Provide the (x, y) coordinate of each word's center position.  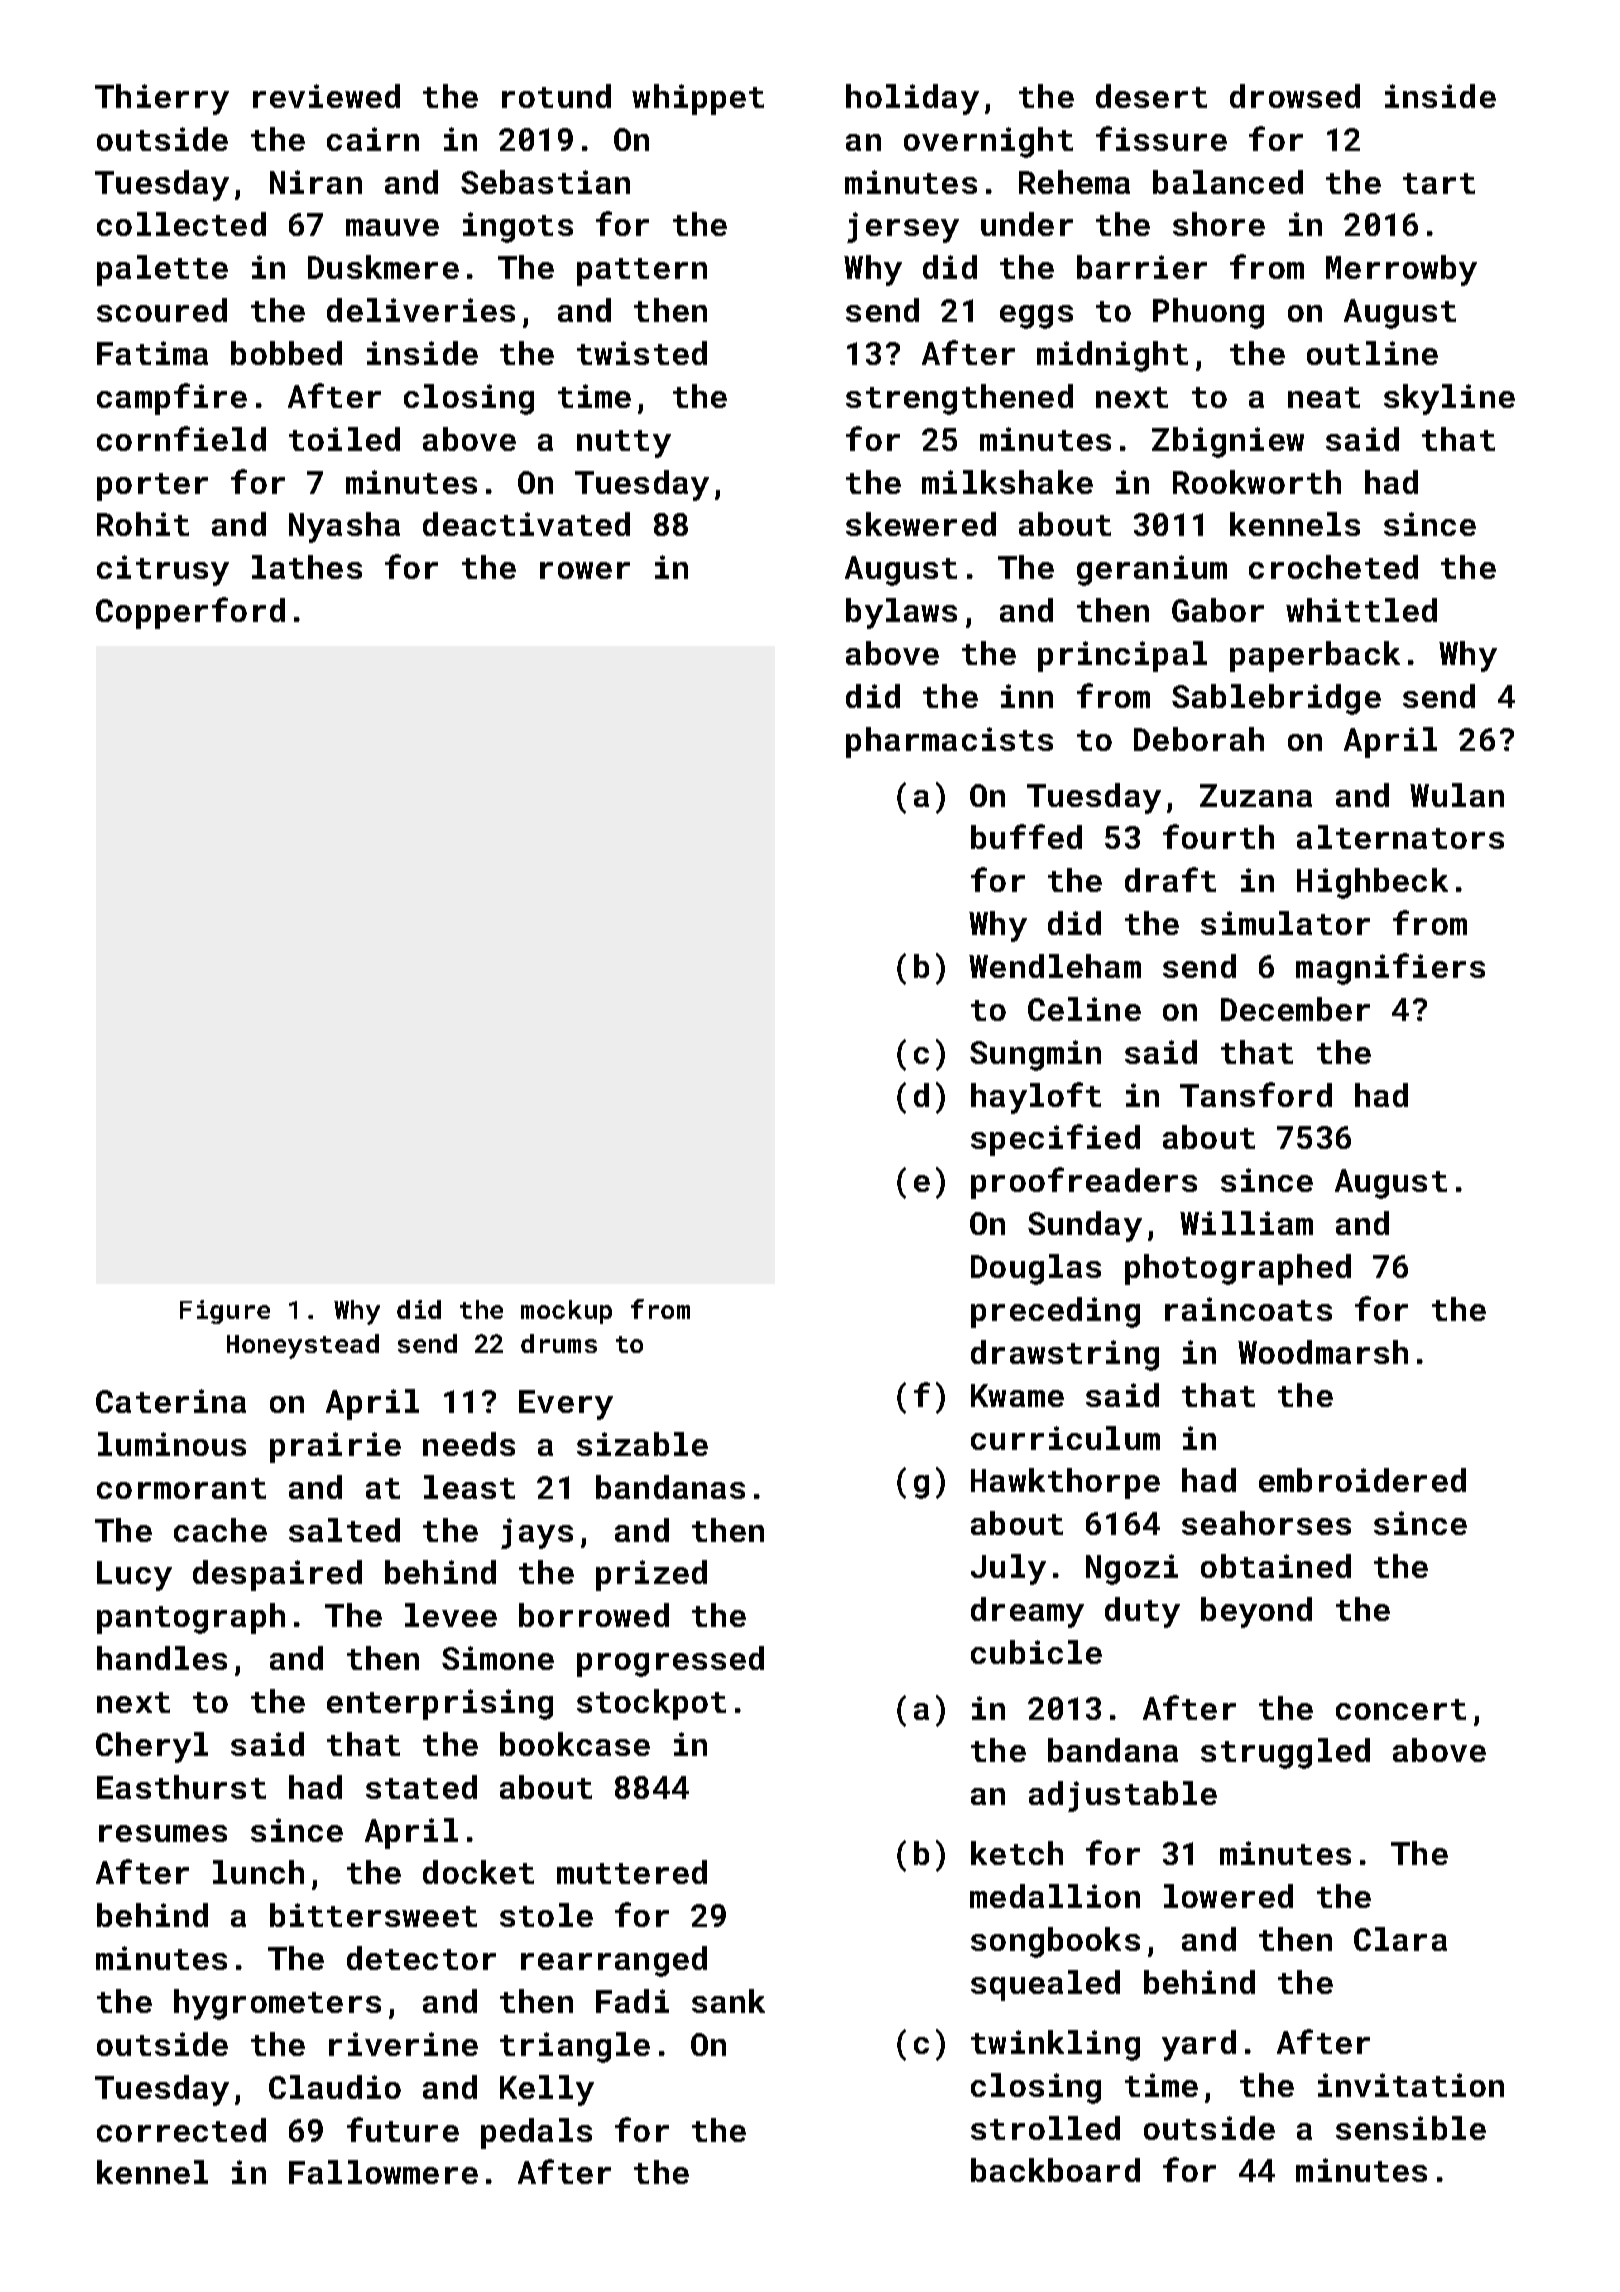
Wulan (1457, 795)
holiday (912, 99)
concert (1401, 1709)
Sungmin (1035, 1055)
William (1246, 1223)
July (1008, 1569)
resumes (163, 1833)
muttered (632, 1872)
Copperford (190, 613)
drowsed (1295, 96)
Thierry (162, 99)
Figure (225, 1312)
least (469, 1487)
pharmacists (949, 742)
